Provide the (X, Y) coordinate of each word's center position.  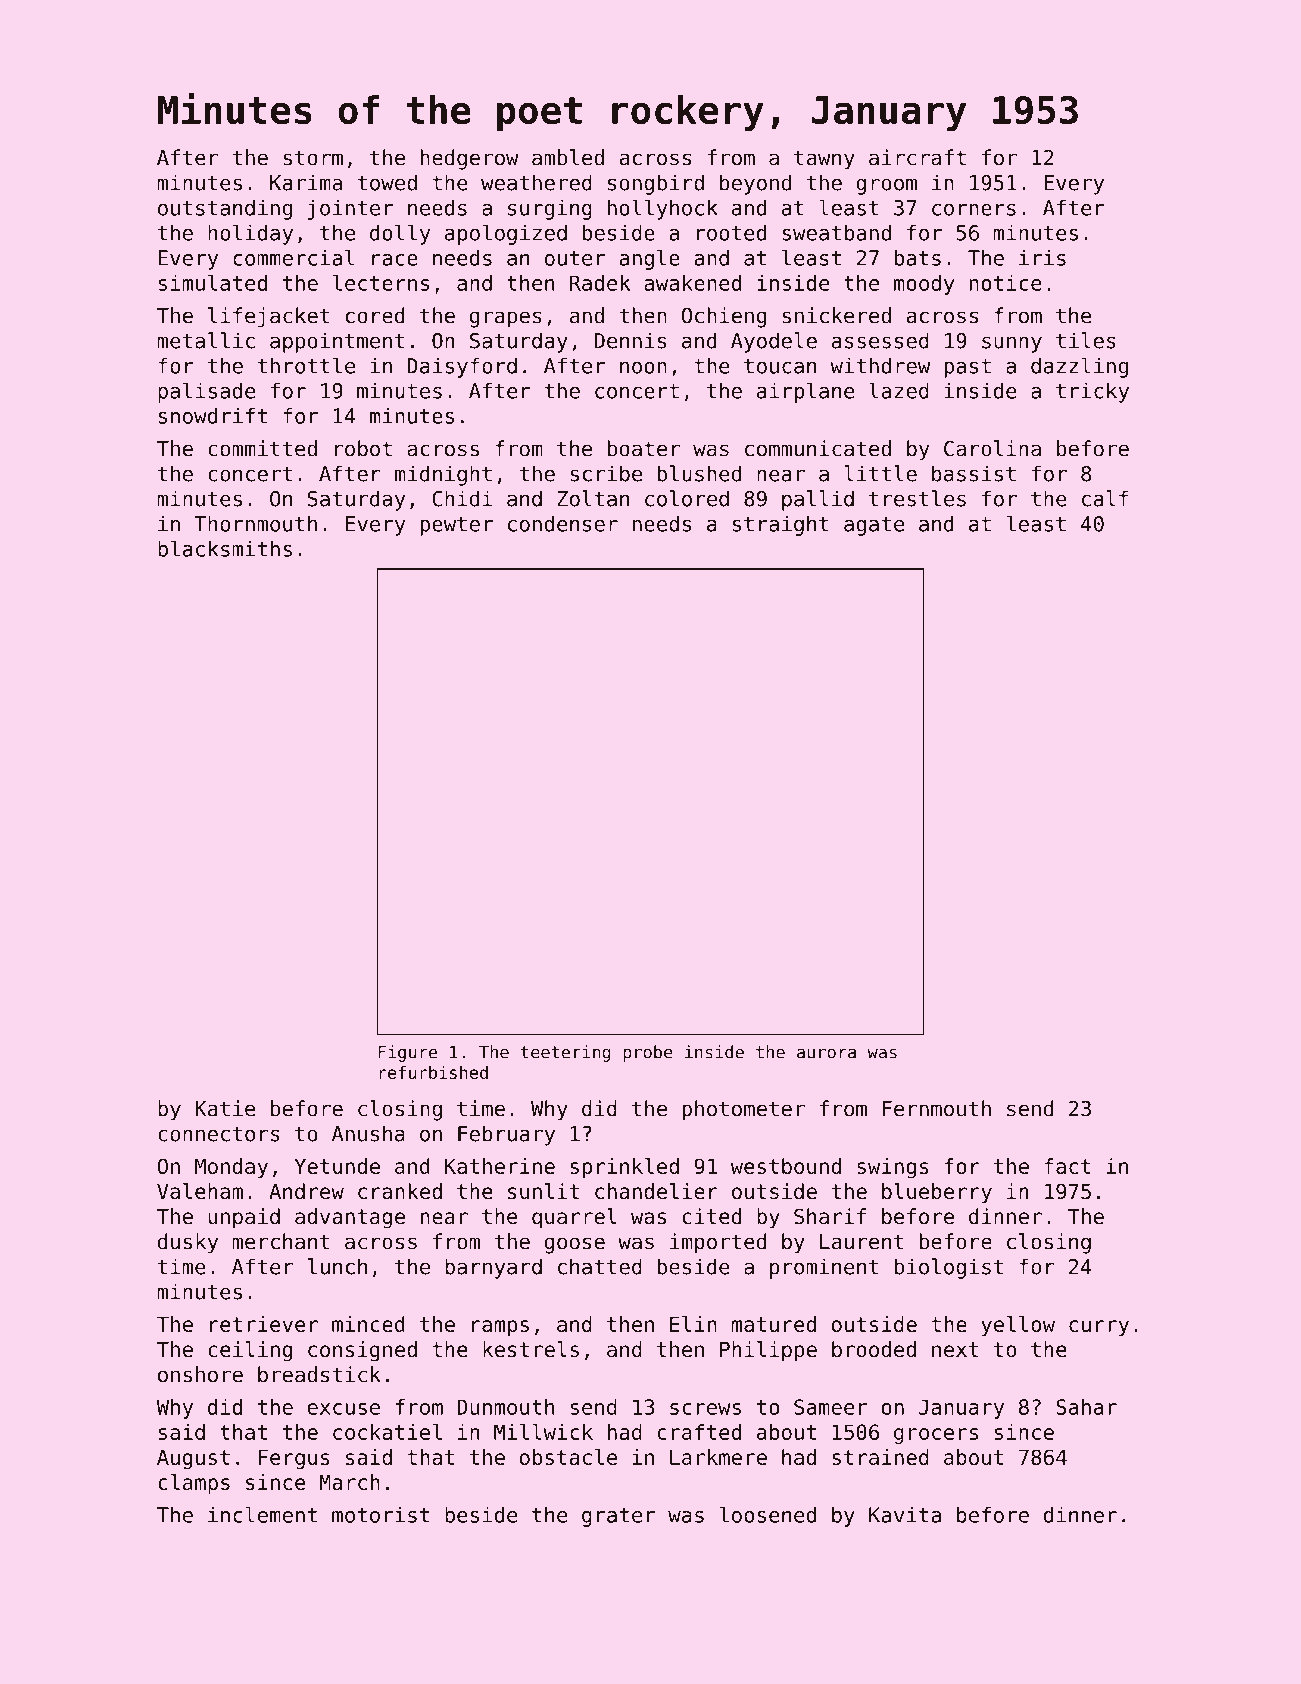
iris (1042, 258)
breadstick (319, 1374)
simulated (213, 283)
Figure (407, 1053)
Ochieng (724, 317)
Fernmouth (936, 1108)
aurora (826, 1053)
